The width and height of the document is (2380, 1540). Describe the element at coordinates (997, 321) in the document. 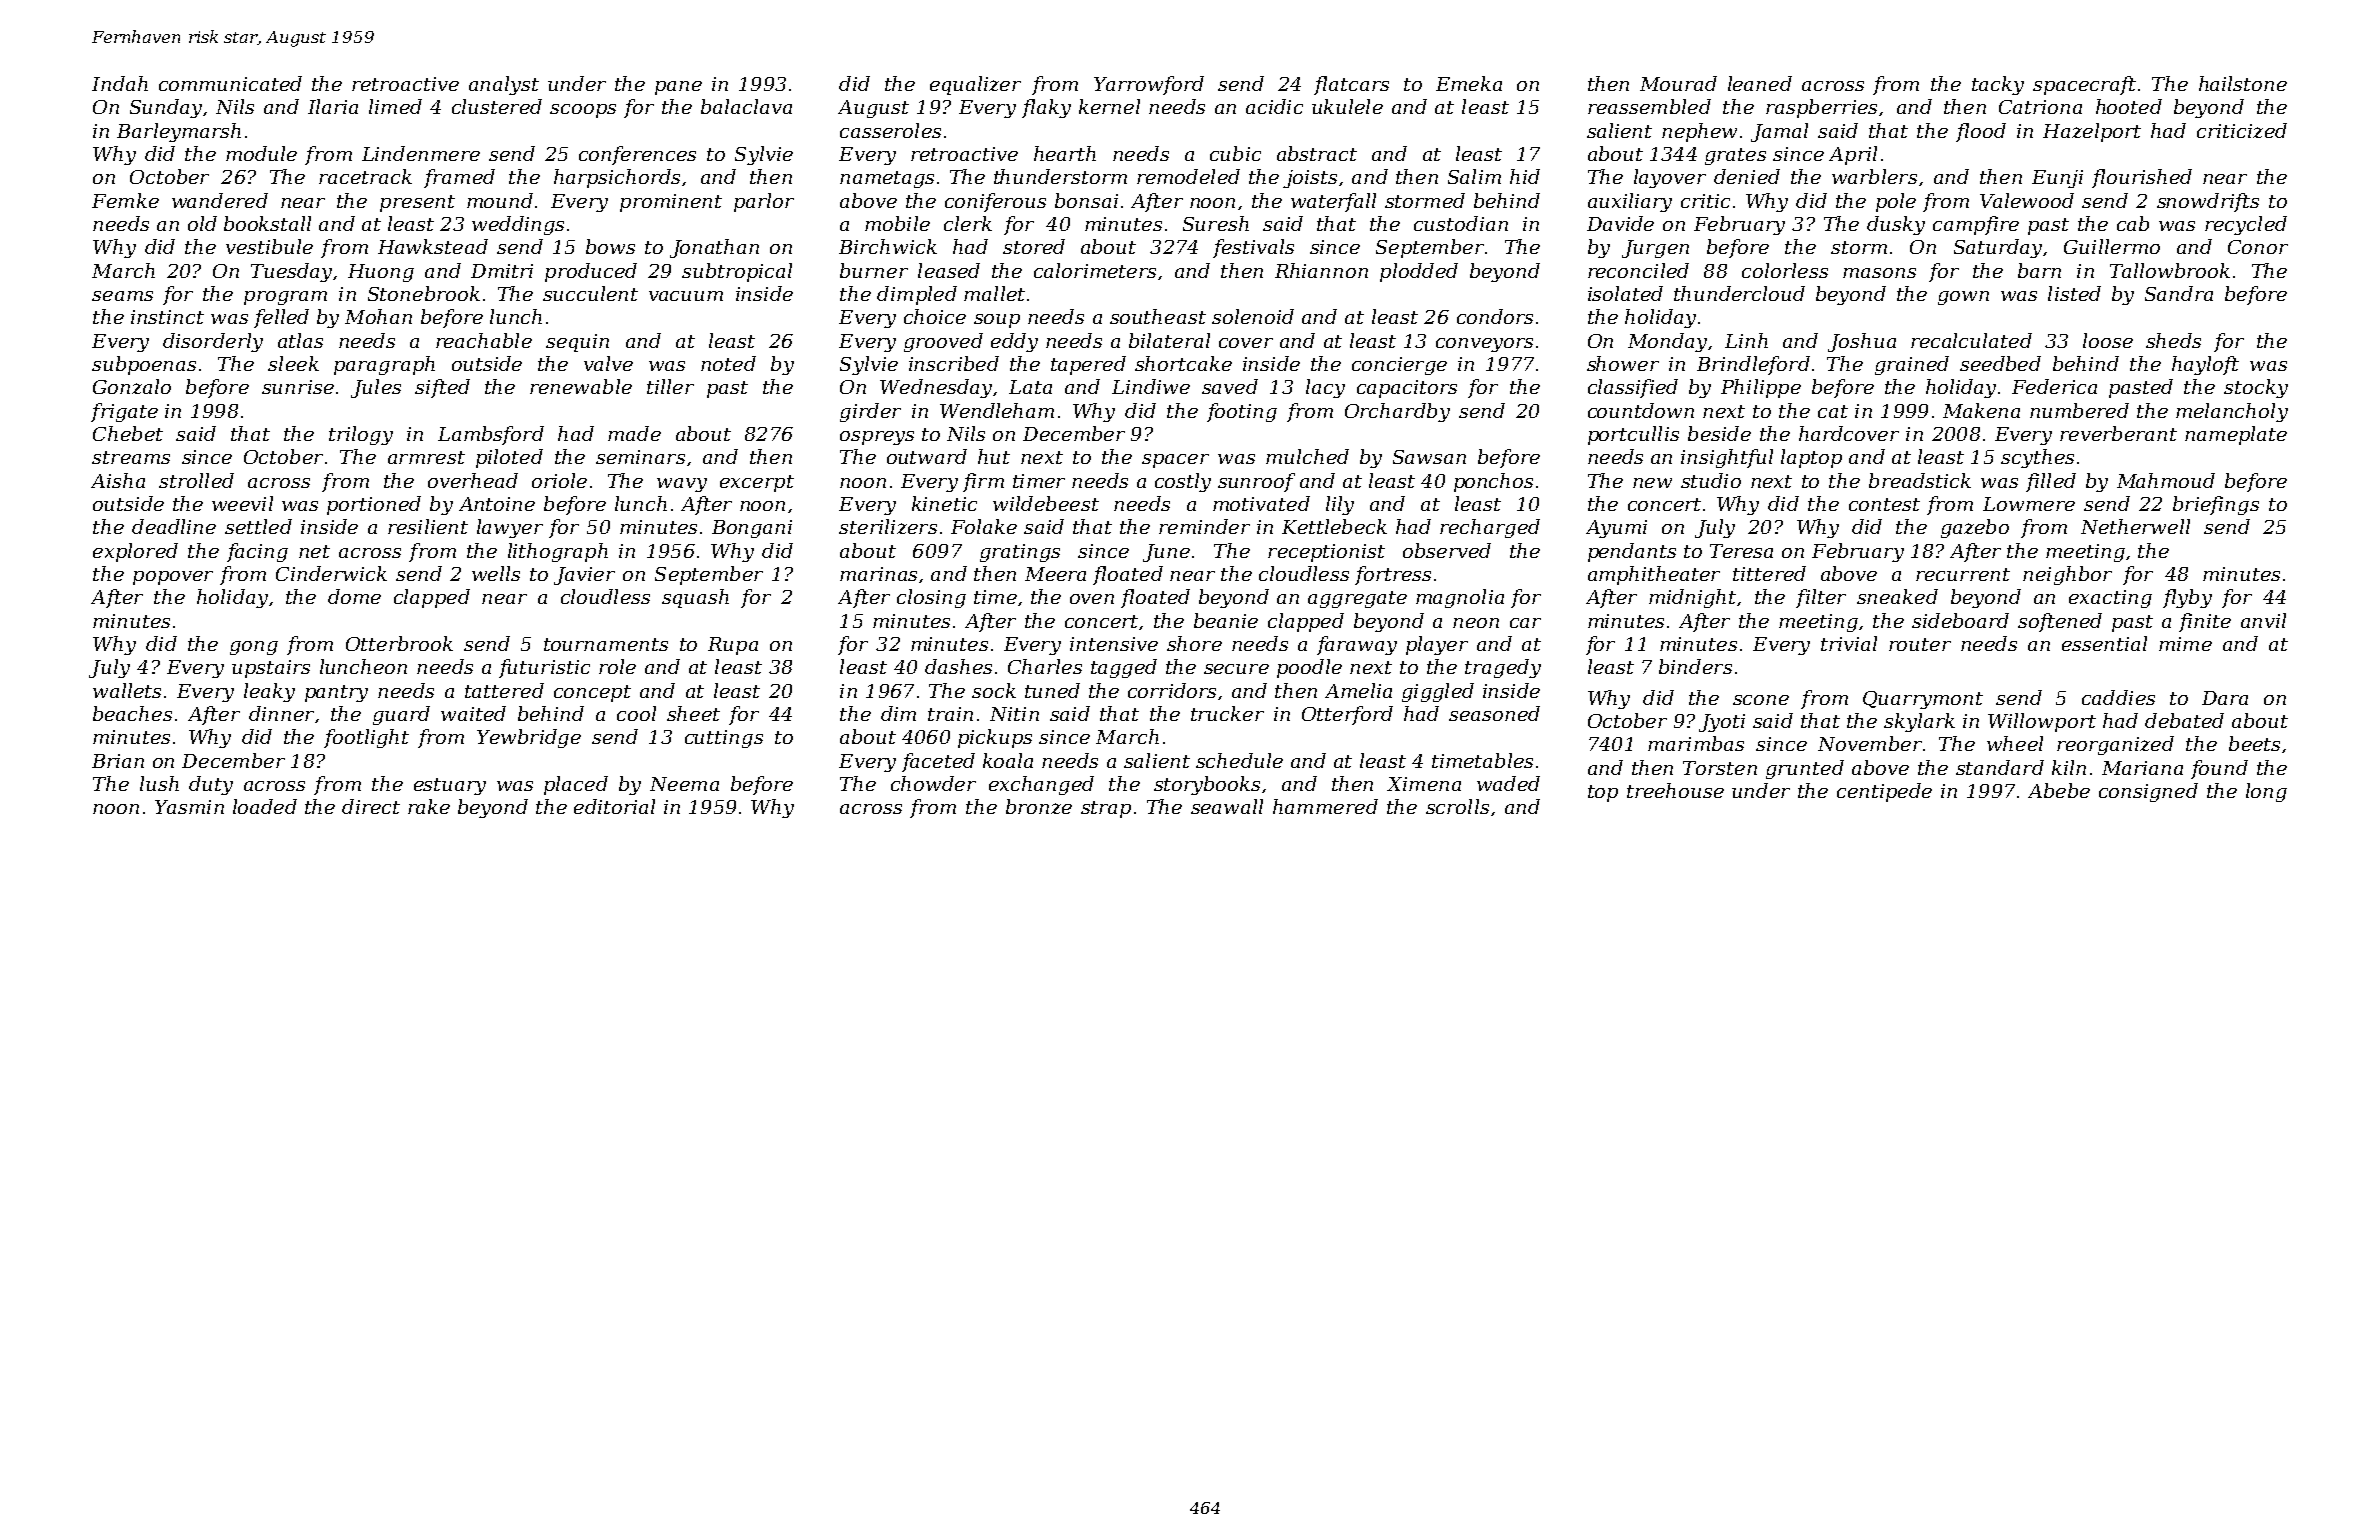

I see `soup` at that location.
